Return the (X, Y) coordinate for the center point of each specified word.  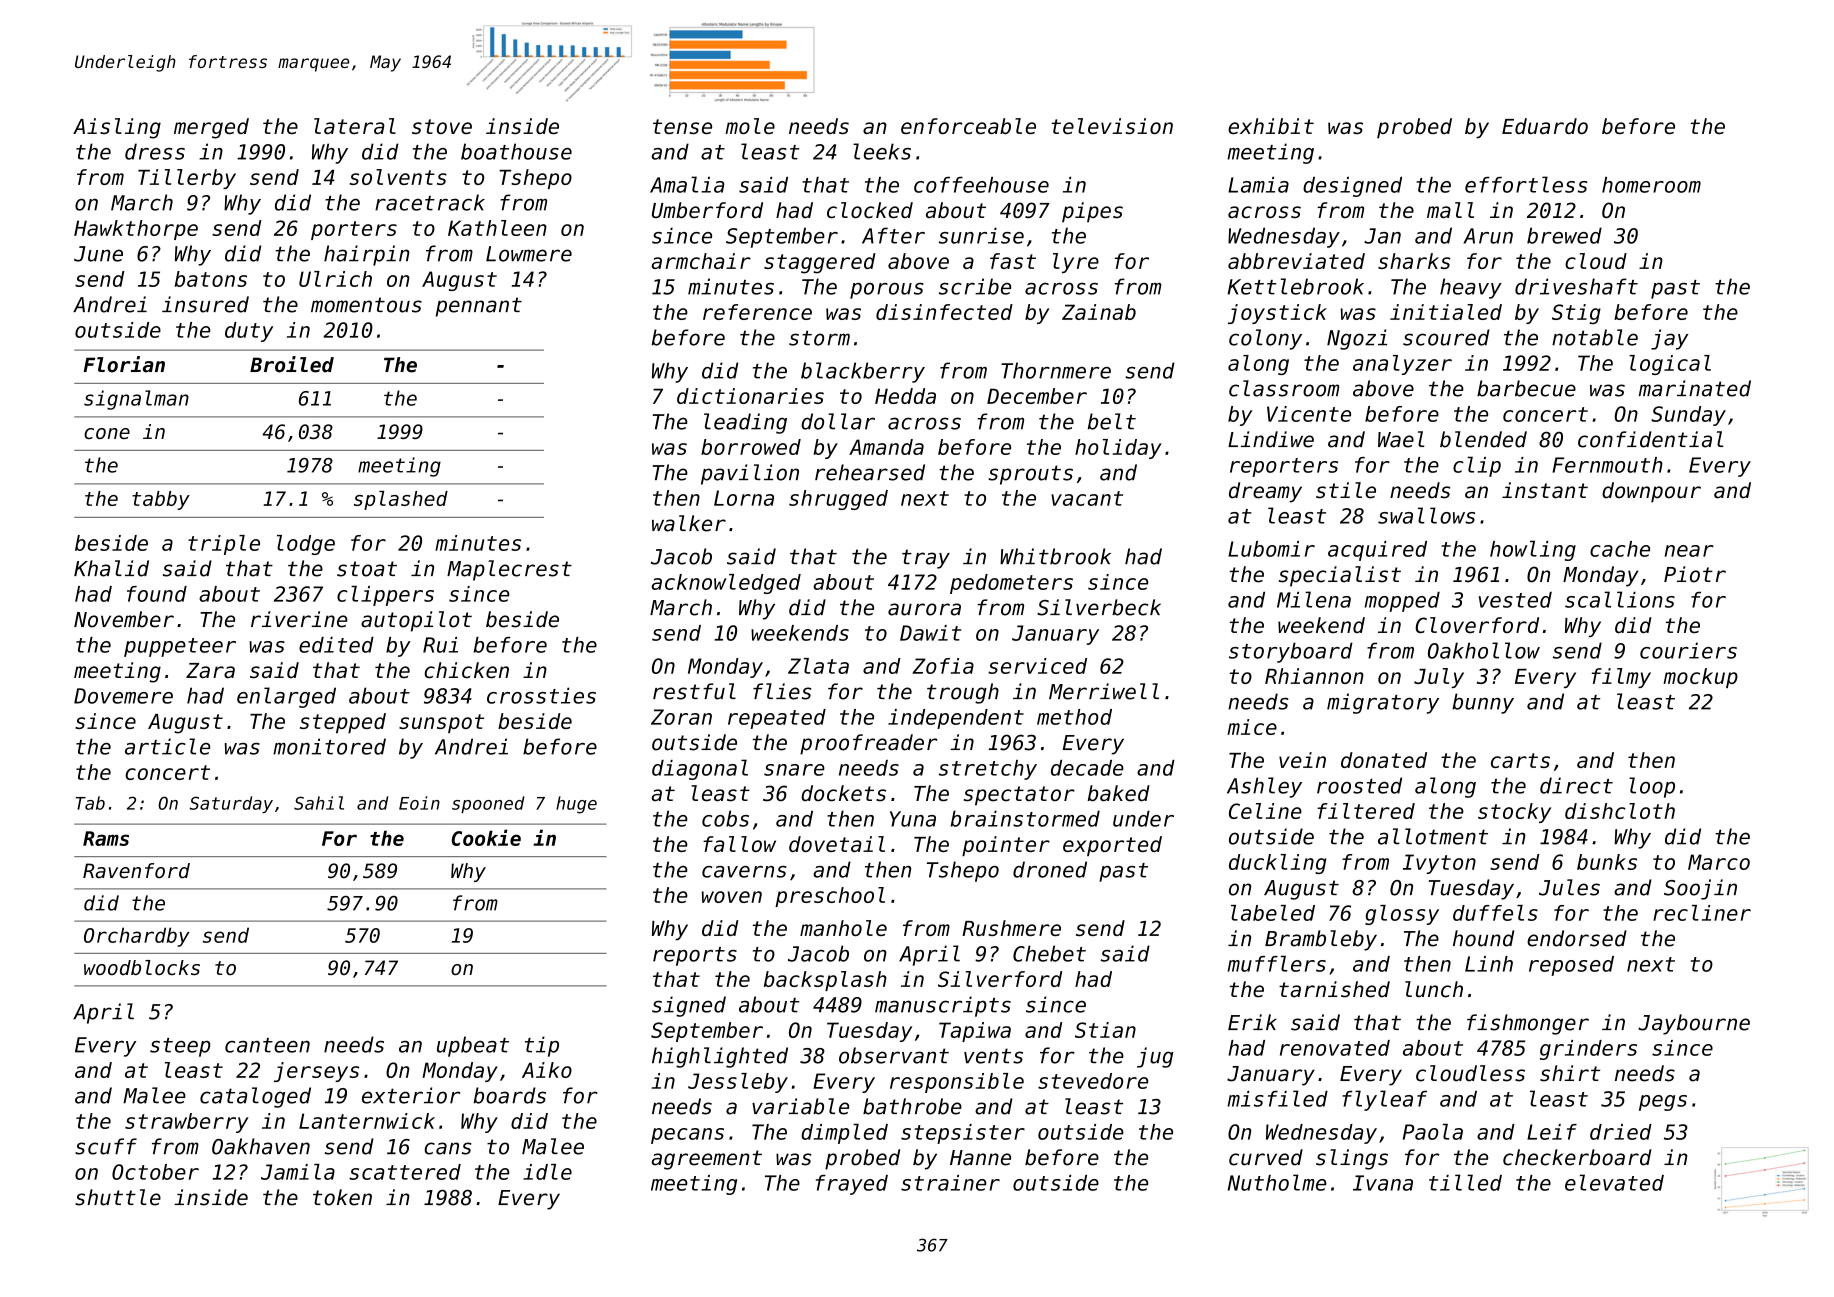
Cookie (486, 837)
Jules (1569, 887)
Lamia (1258, 185)
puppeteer (180, 647)
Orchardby (137, 937)
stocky (1514, 813)
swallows (1426, 515)
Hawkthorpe (136, 230)
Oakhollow (1484, 650)
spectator (1019, 796)
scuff (106, 1146)
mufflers (1276, 963)
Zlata (818, 666)
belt (1112, 421)
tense (682, 126)
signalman (136, 400)
